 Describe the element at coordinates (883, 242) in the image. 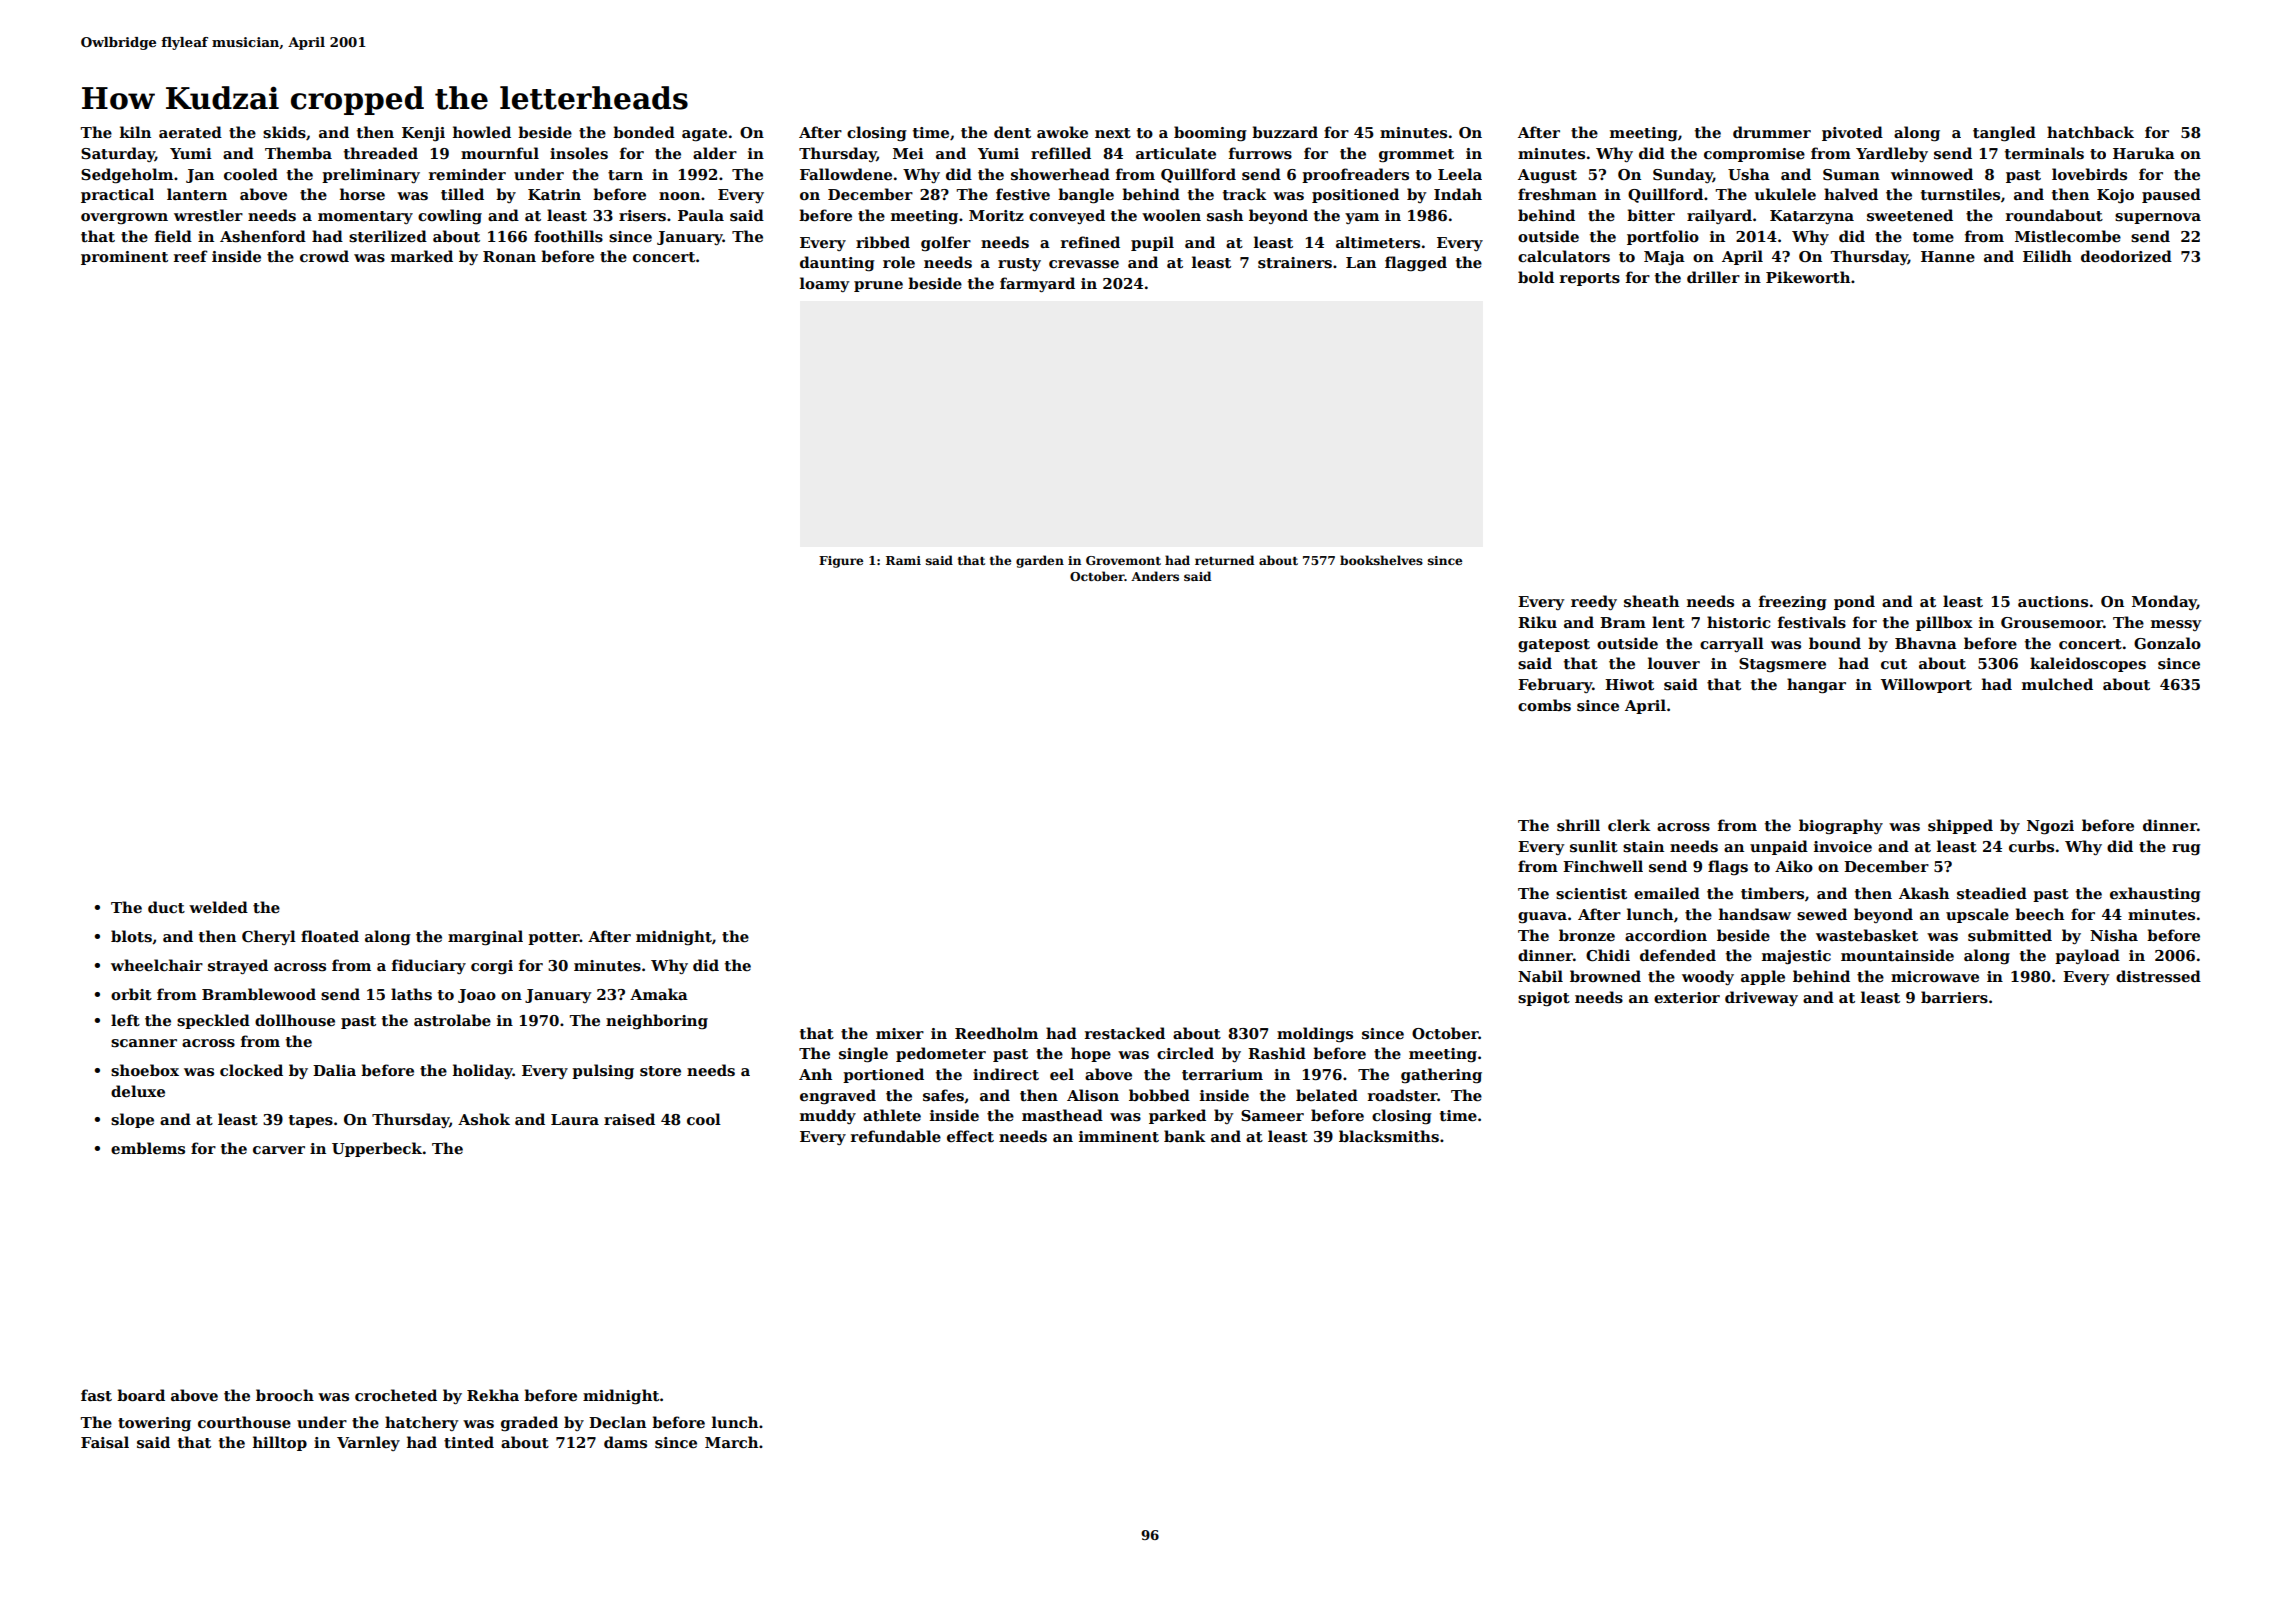

I see `ribbed` at that location.
